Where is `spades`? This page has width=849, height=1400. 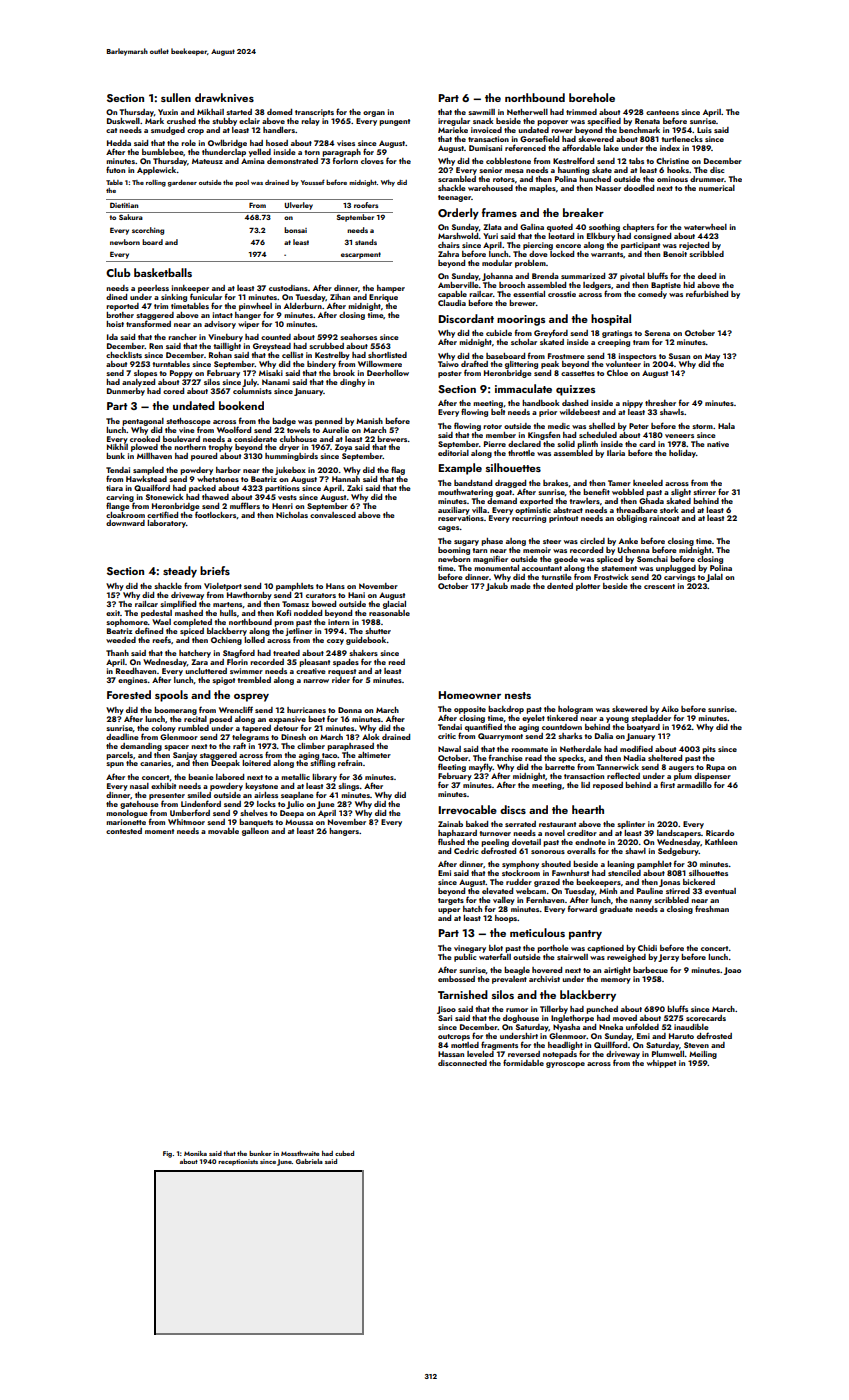 spades is located at coordinates (346, 663).
